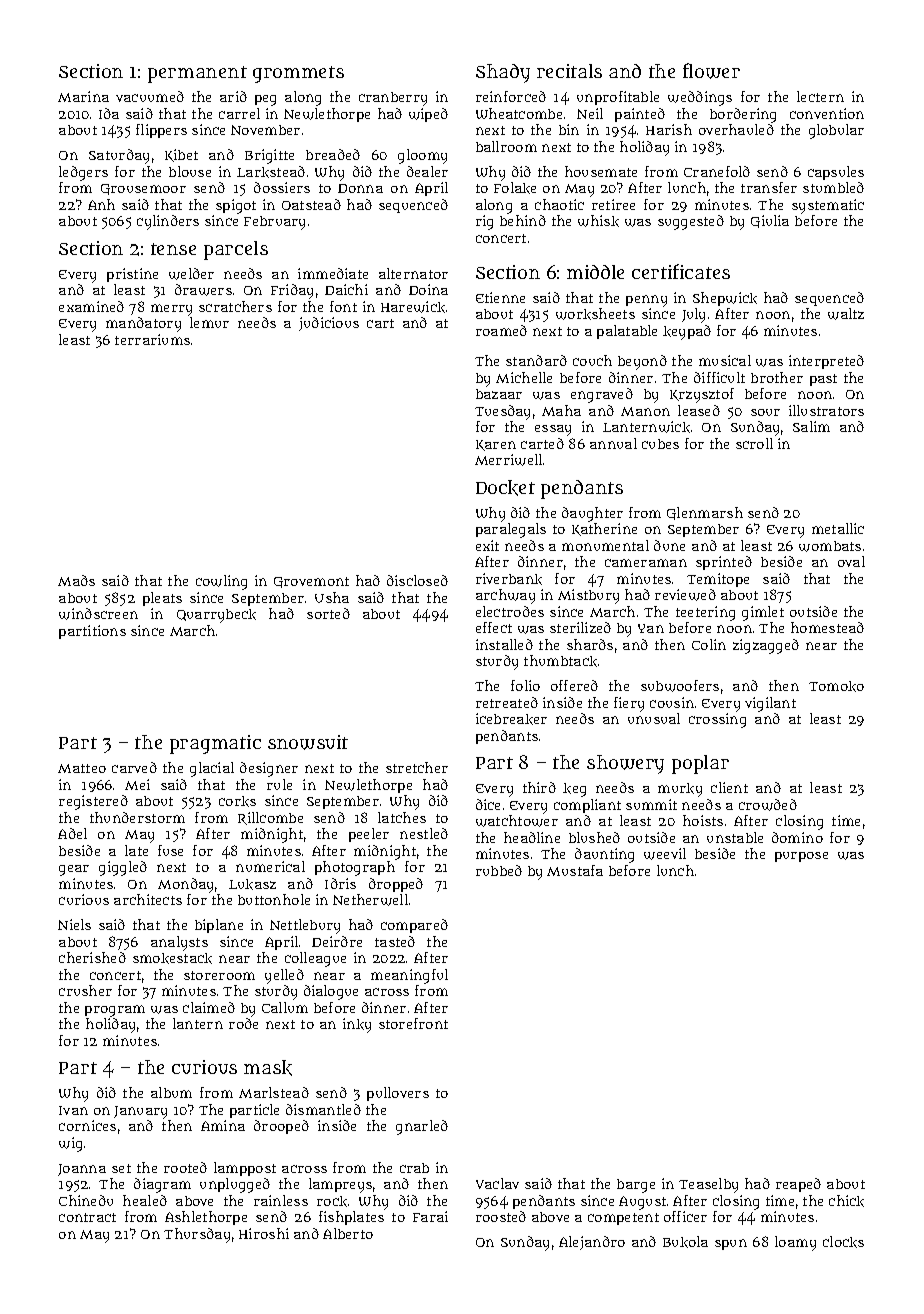  Describe the element at coordinates (219, 926) in the page. I see `biplane` at that location.
